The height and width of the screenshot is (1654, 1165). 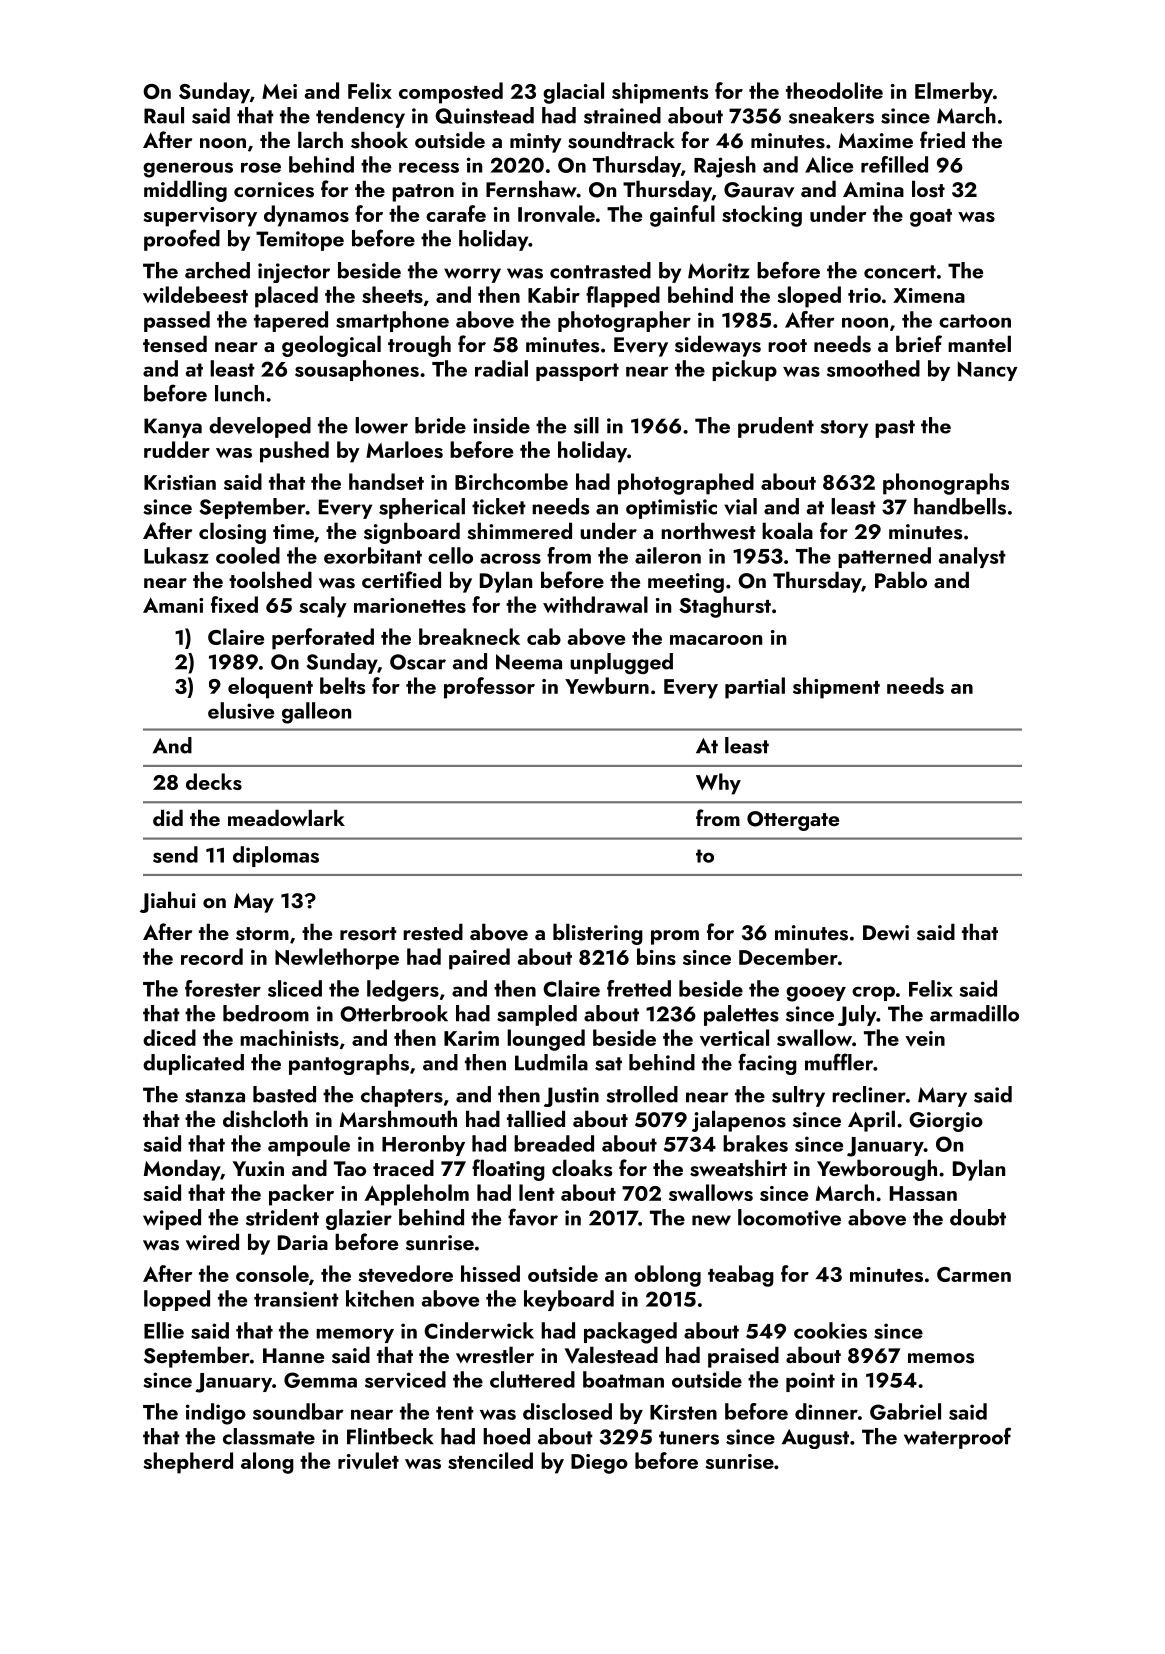 What do you see at coordinates (279, 91) in the screenshot?
I see `Mei` at bounding box center [279, 91].
